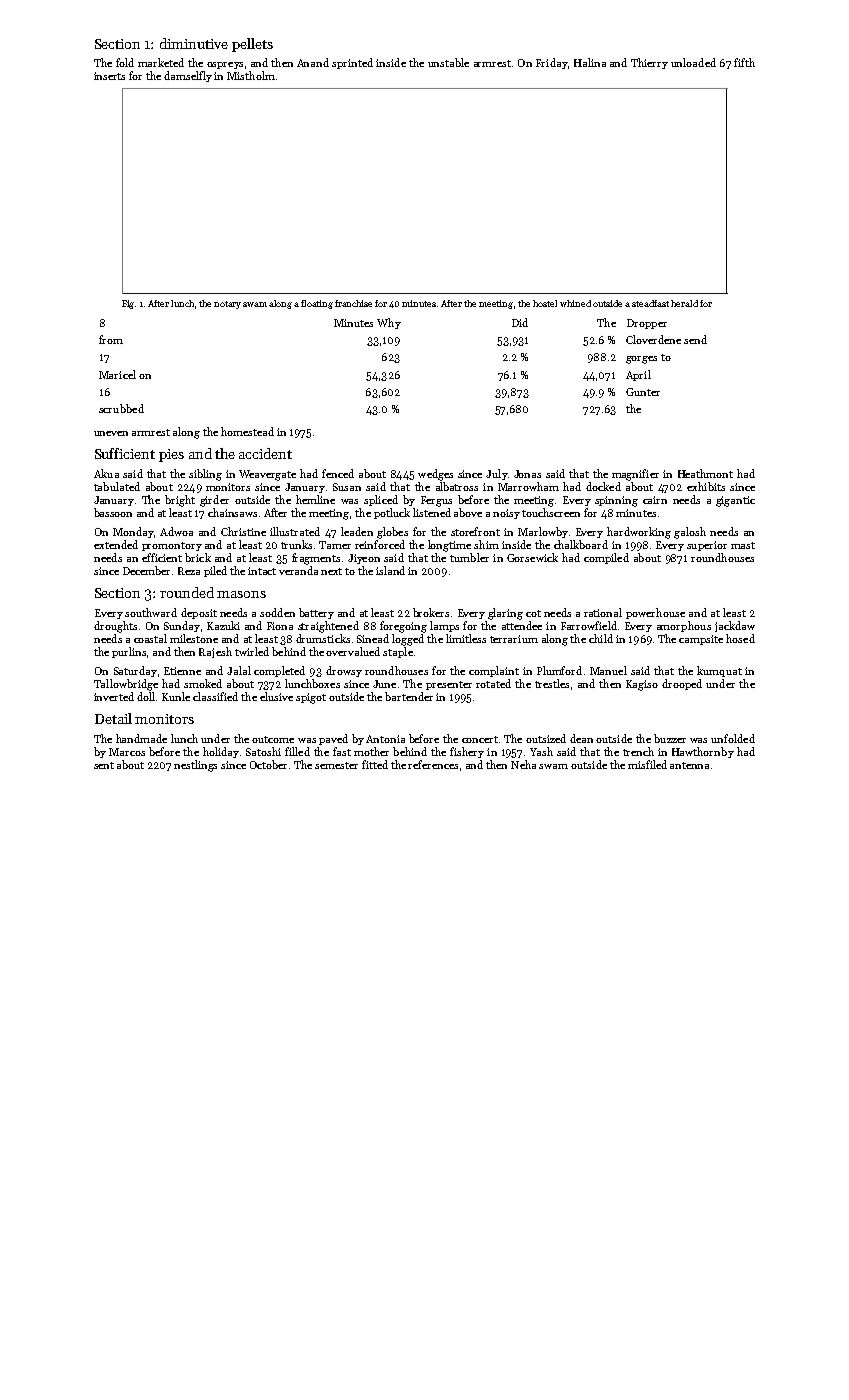  Describe the element at coordinates (647, 764) in the page. I see `misfiled` at that location.
